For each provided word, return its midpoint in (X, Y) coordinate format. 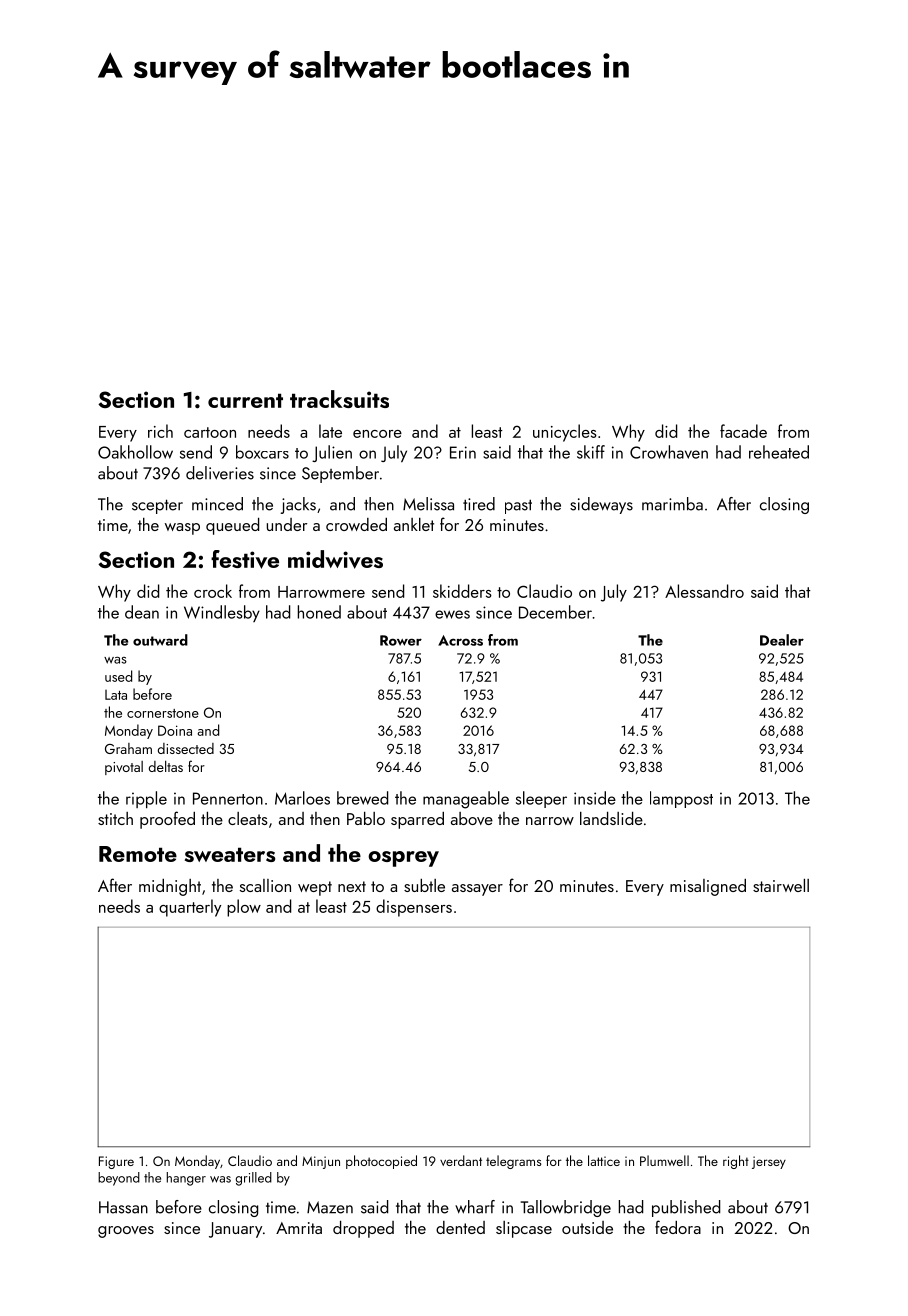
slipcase (524, 1229)
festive (245, 559)
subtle (424, 885)
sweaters (230, 854)
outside (587, 1227)
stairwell (781, 885)
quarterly (190, 908)
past (518, 506)
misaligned (708, 887)
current (245, 400)
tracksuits (339, 399)
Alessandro (704, 591)
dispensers (414, 908)
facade (743, 431)
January (235, 1230)
